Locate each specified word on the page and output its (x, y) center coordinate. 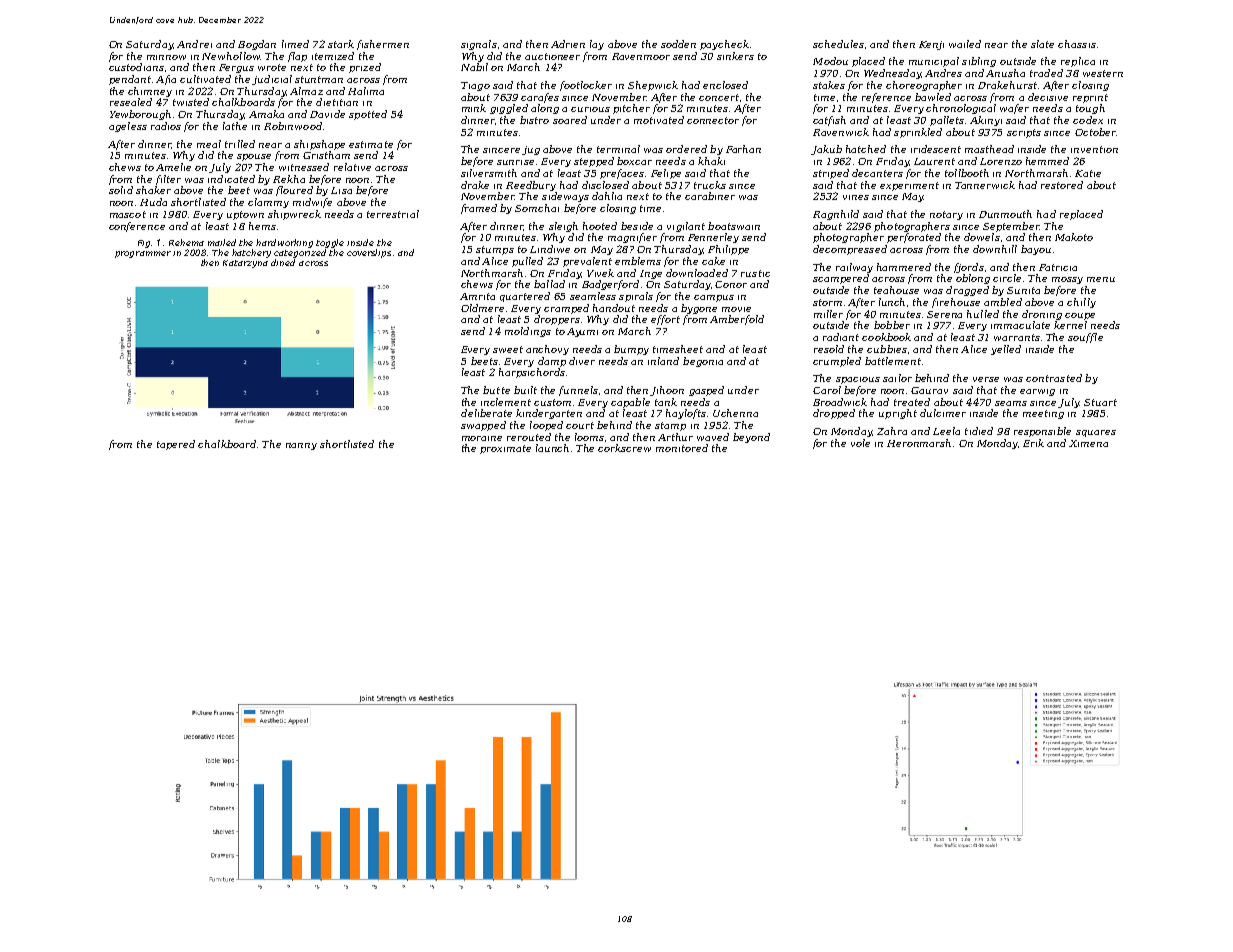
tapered (176, 445)
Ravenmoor (641, 56)
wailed (965, 44)
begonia (703, 362)
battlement (893, 361)
